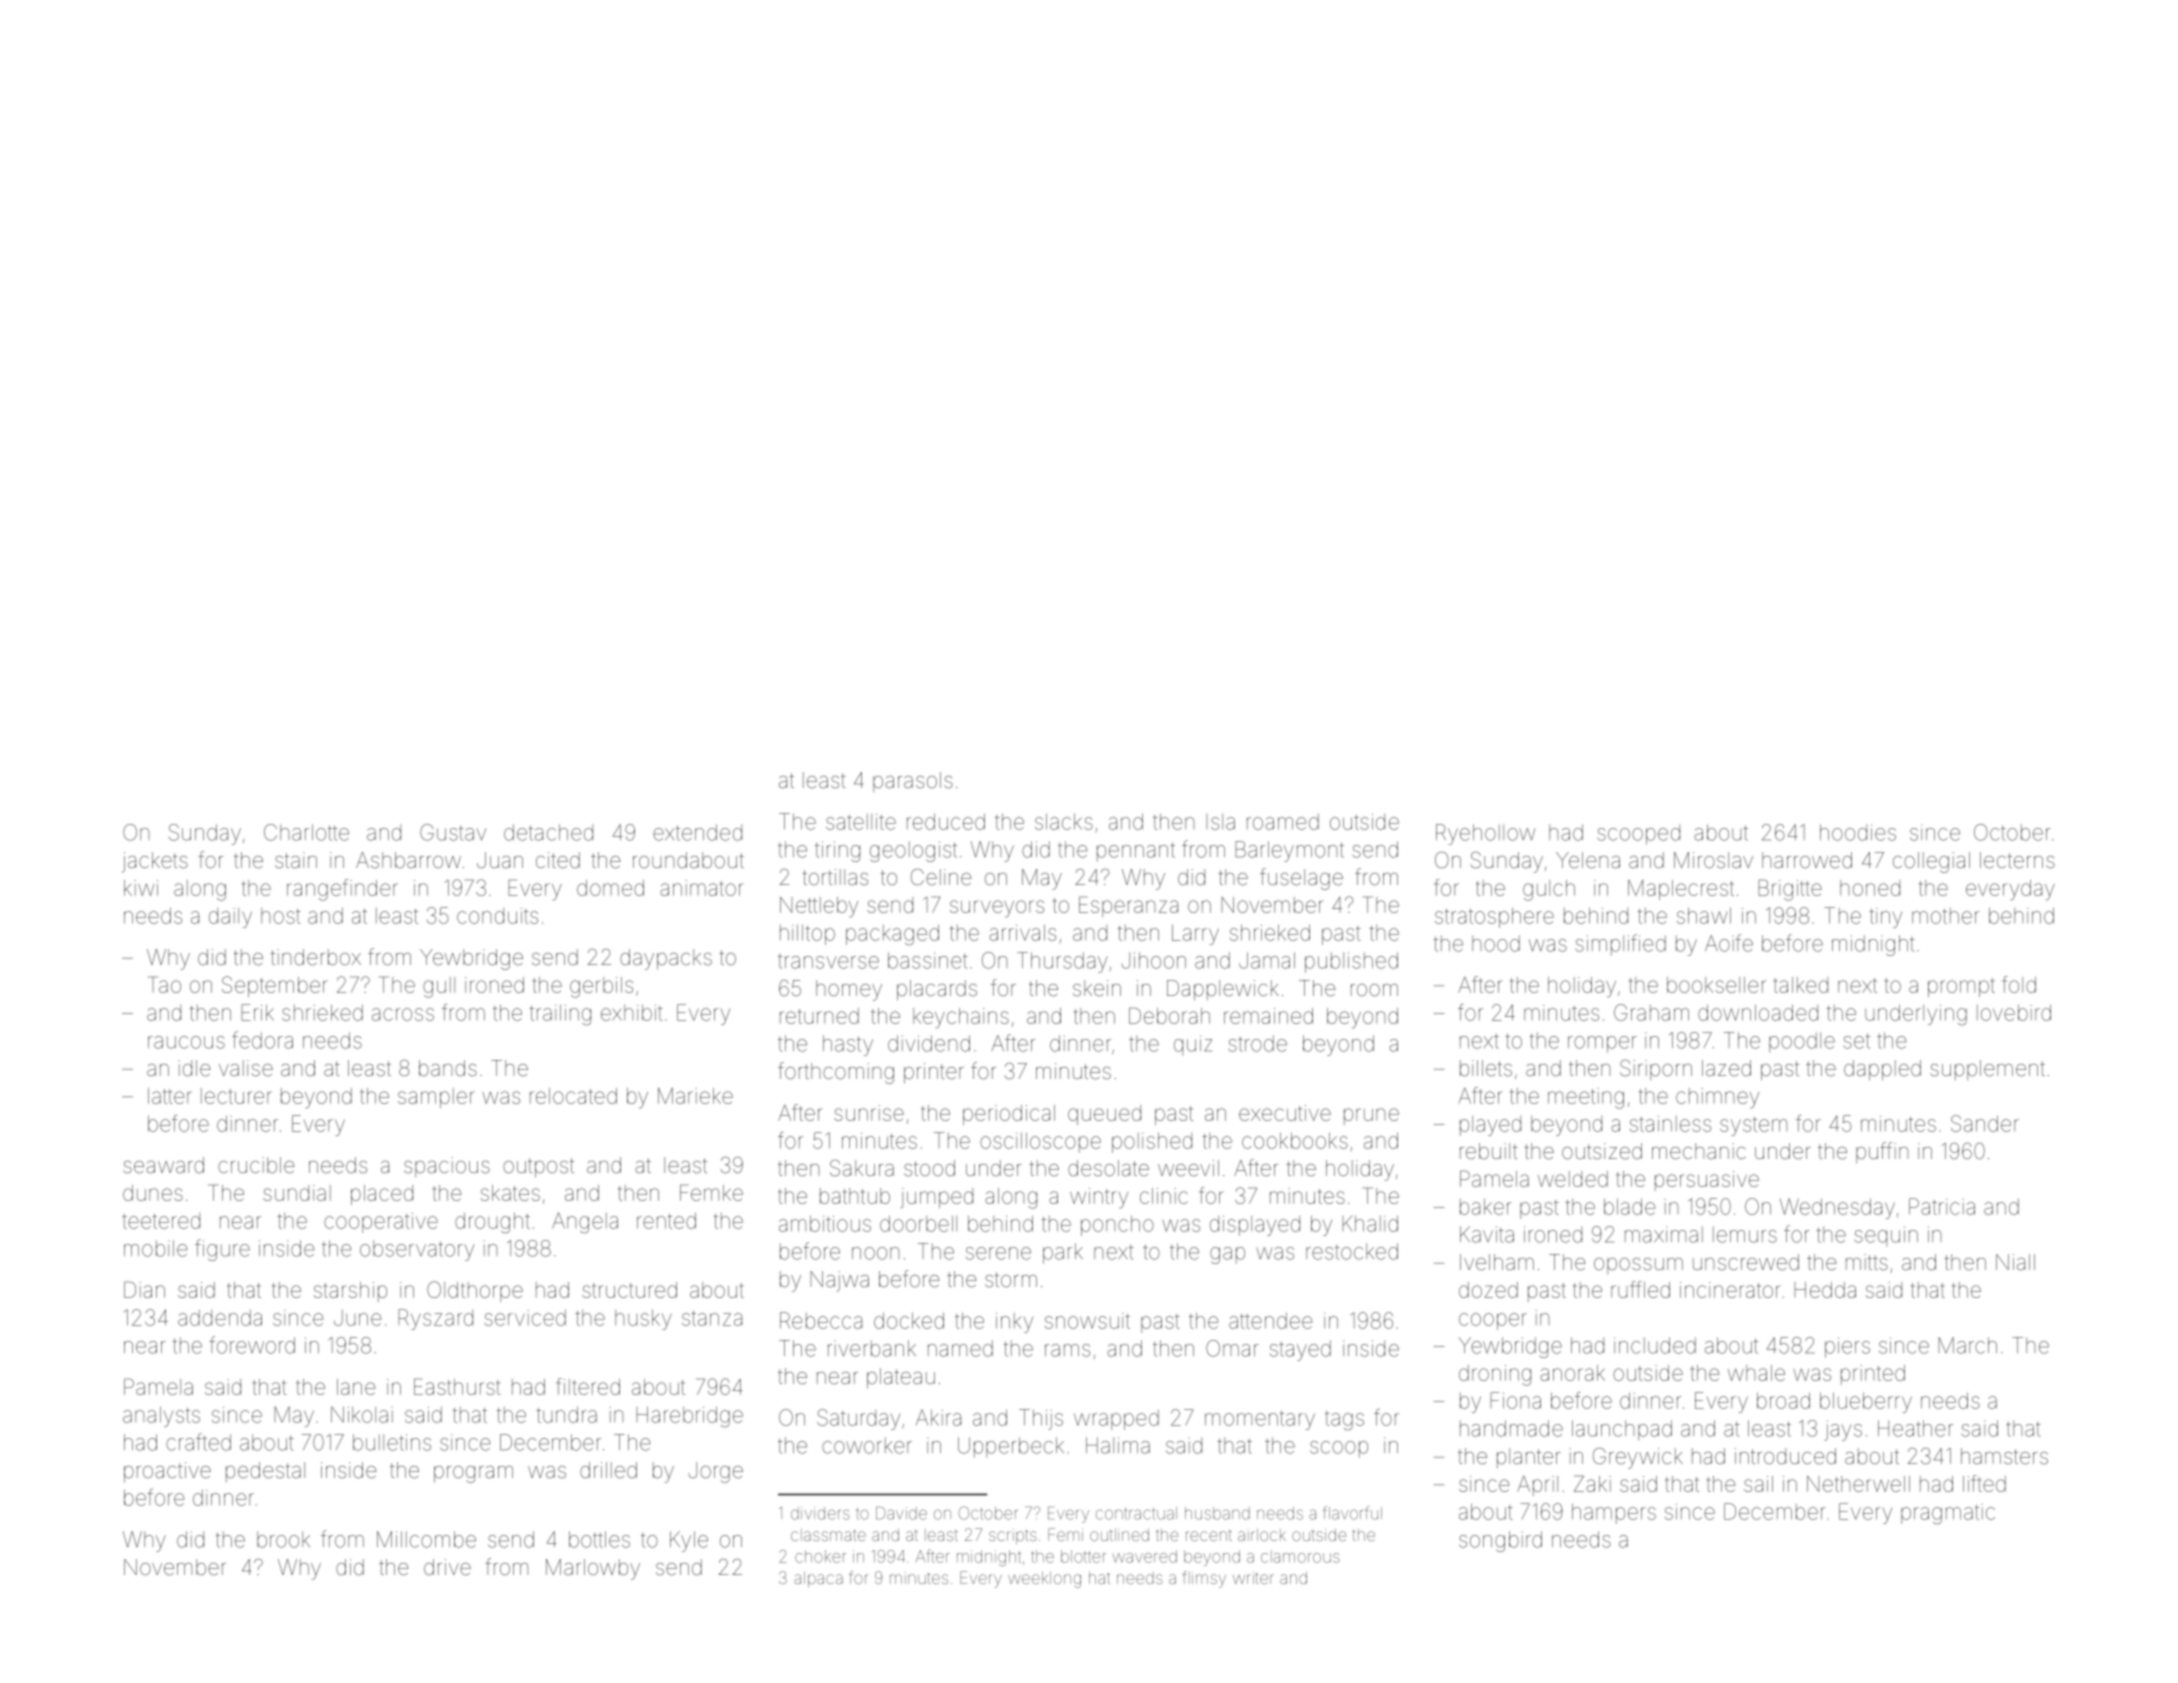 The height and width of the document is (1683, 2178). Describe the element at coordinates (144, 1289) in the document. I see `Dian` at that location.
